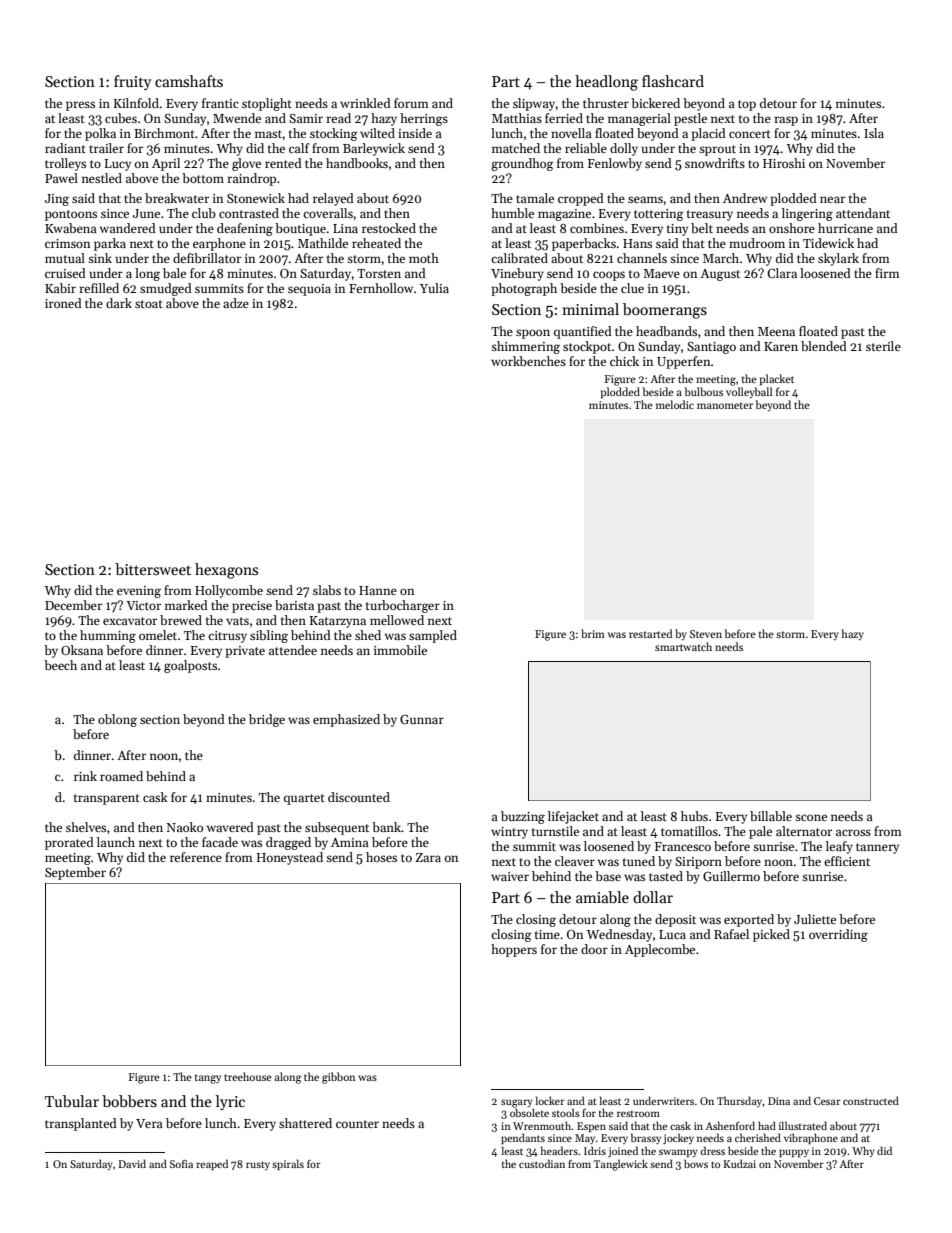  What do you see at coordinates (593, 633) in the document?
I see `brim` at bounding box center [593, 633].
